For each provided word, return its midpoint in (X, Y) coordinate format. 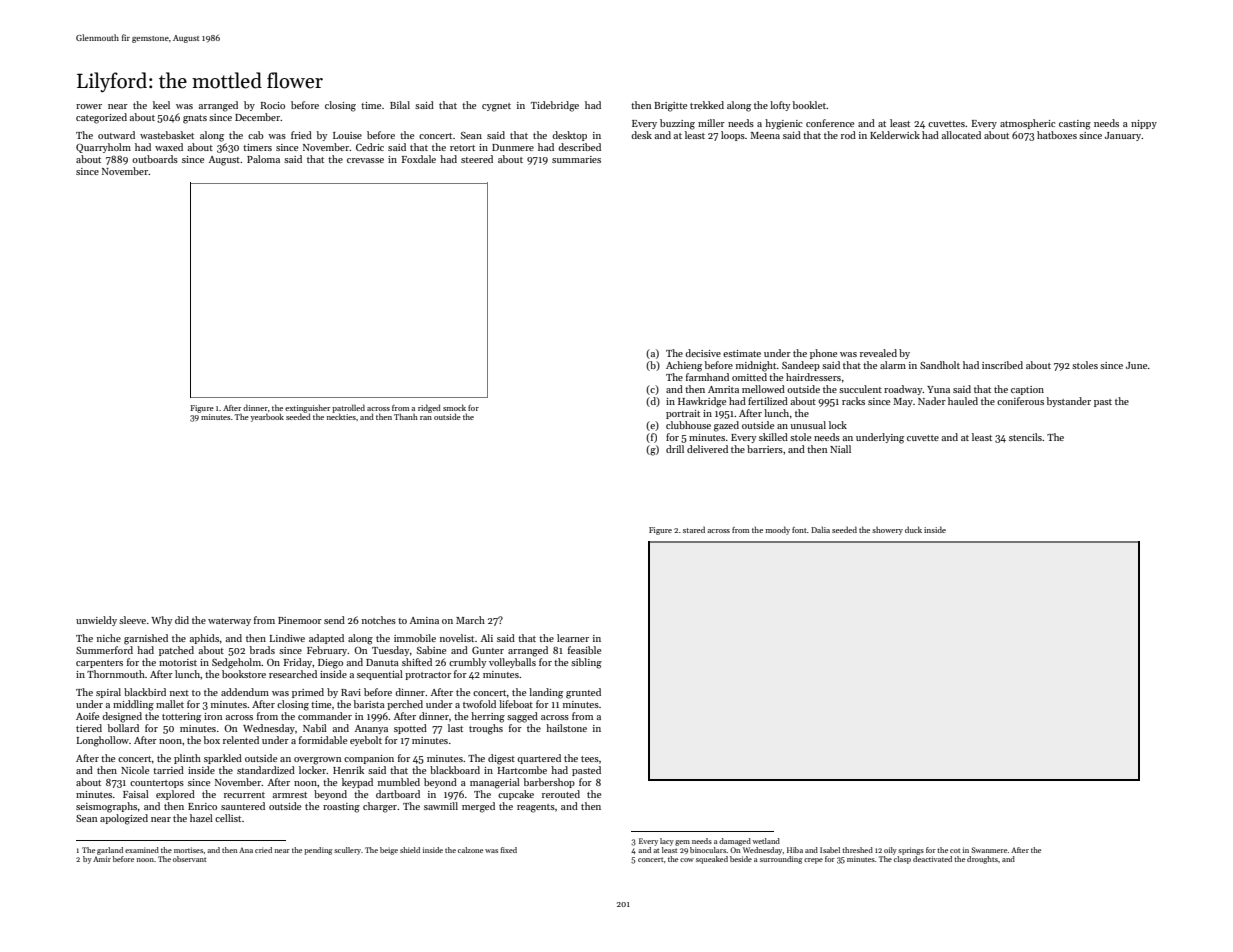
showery (887, 530)
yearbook (267, 417)
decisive (703, 353)
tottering (181, 718)
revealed (878, 353)
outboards (155, 159)
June (1136, 365)
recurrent (244, 795)
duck (913, 529)
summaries (576, 159)
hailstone (566, 728)
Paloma (263, 159)
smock (454, 407)
